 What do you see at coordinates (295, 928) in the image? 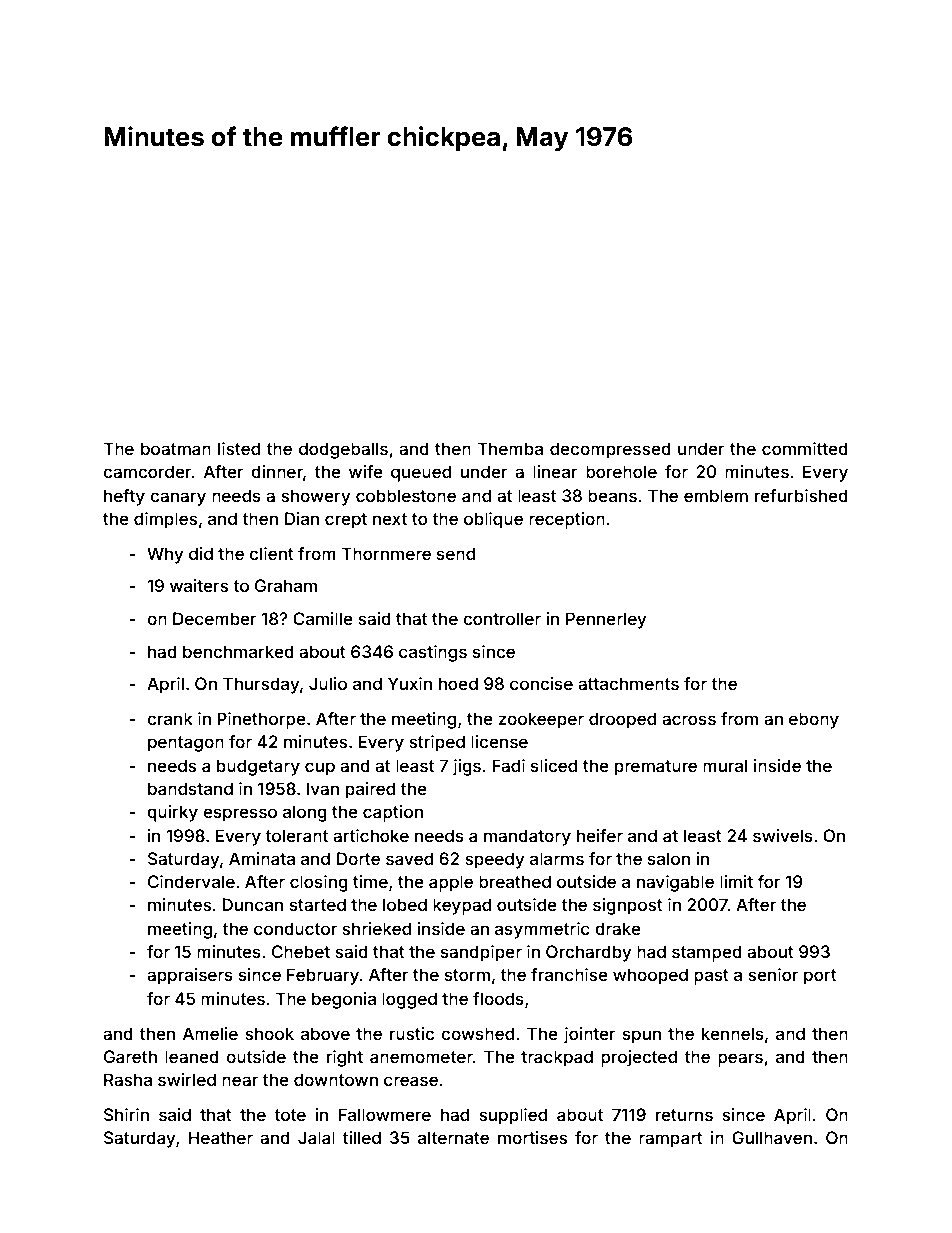
I see `conductor` at bounding box center [295, 928].
